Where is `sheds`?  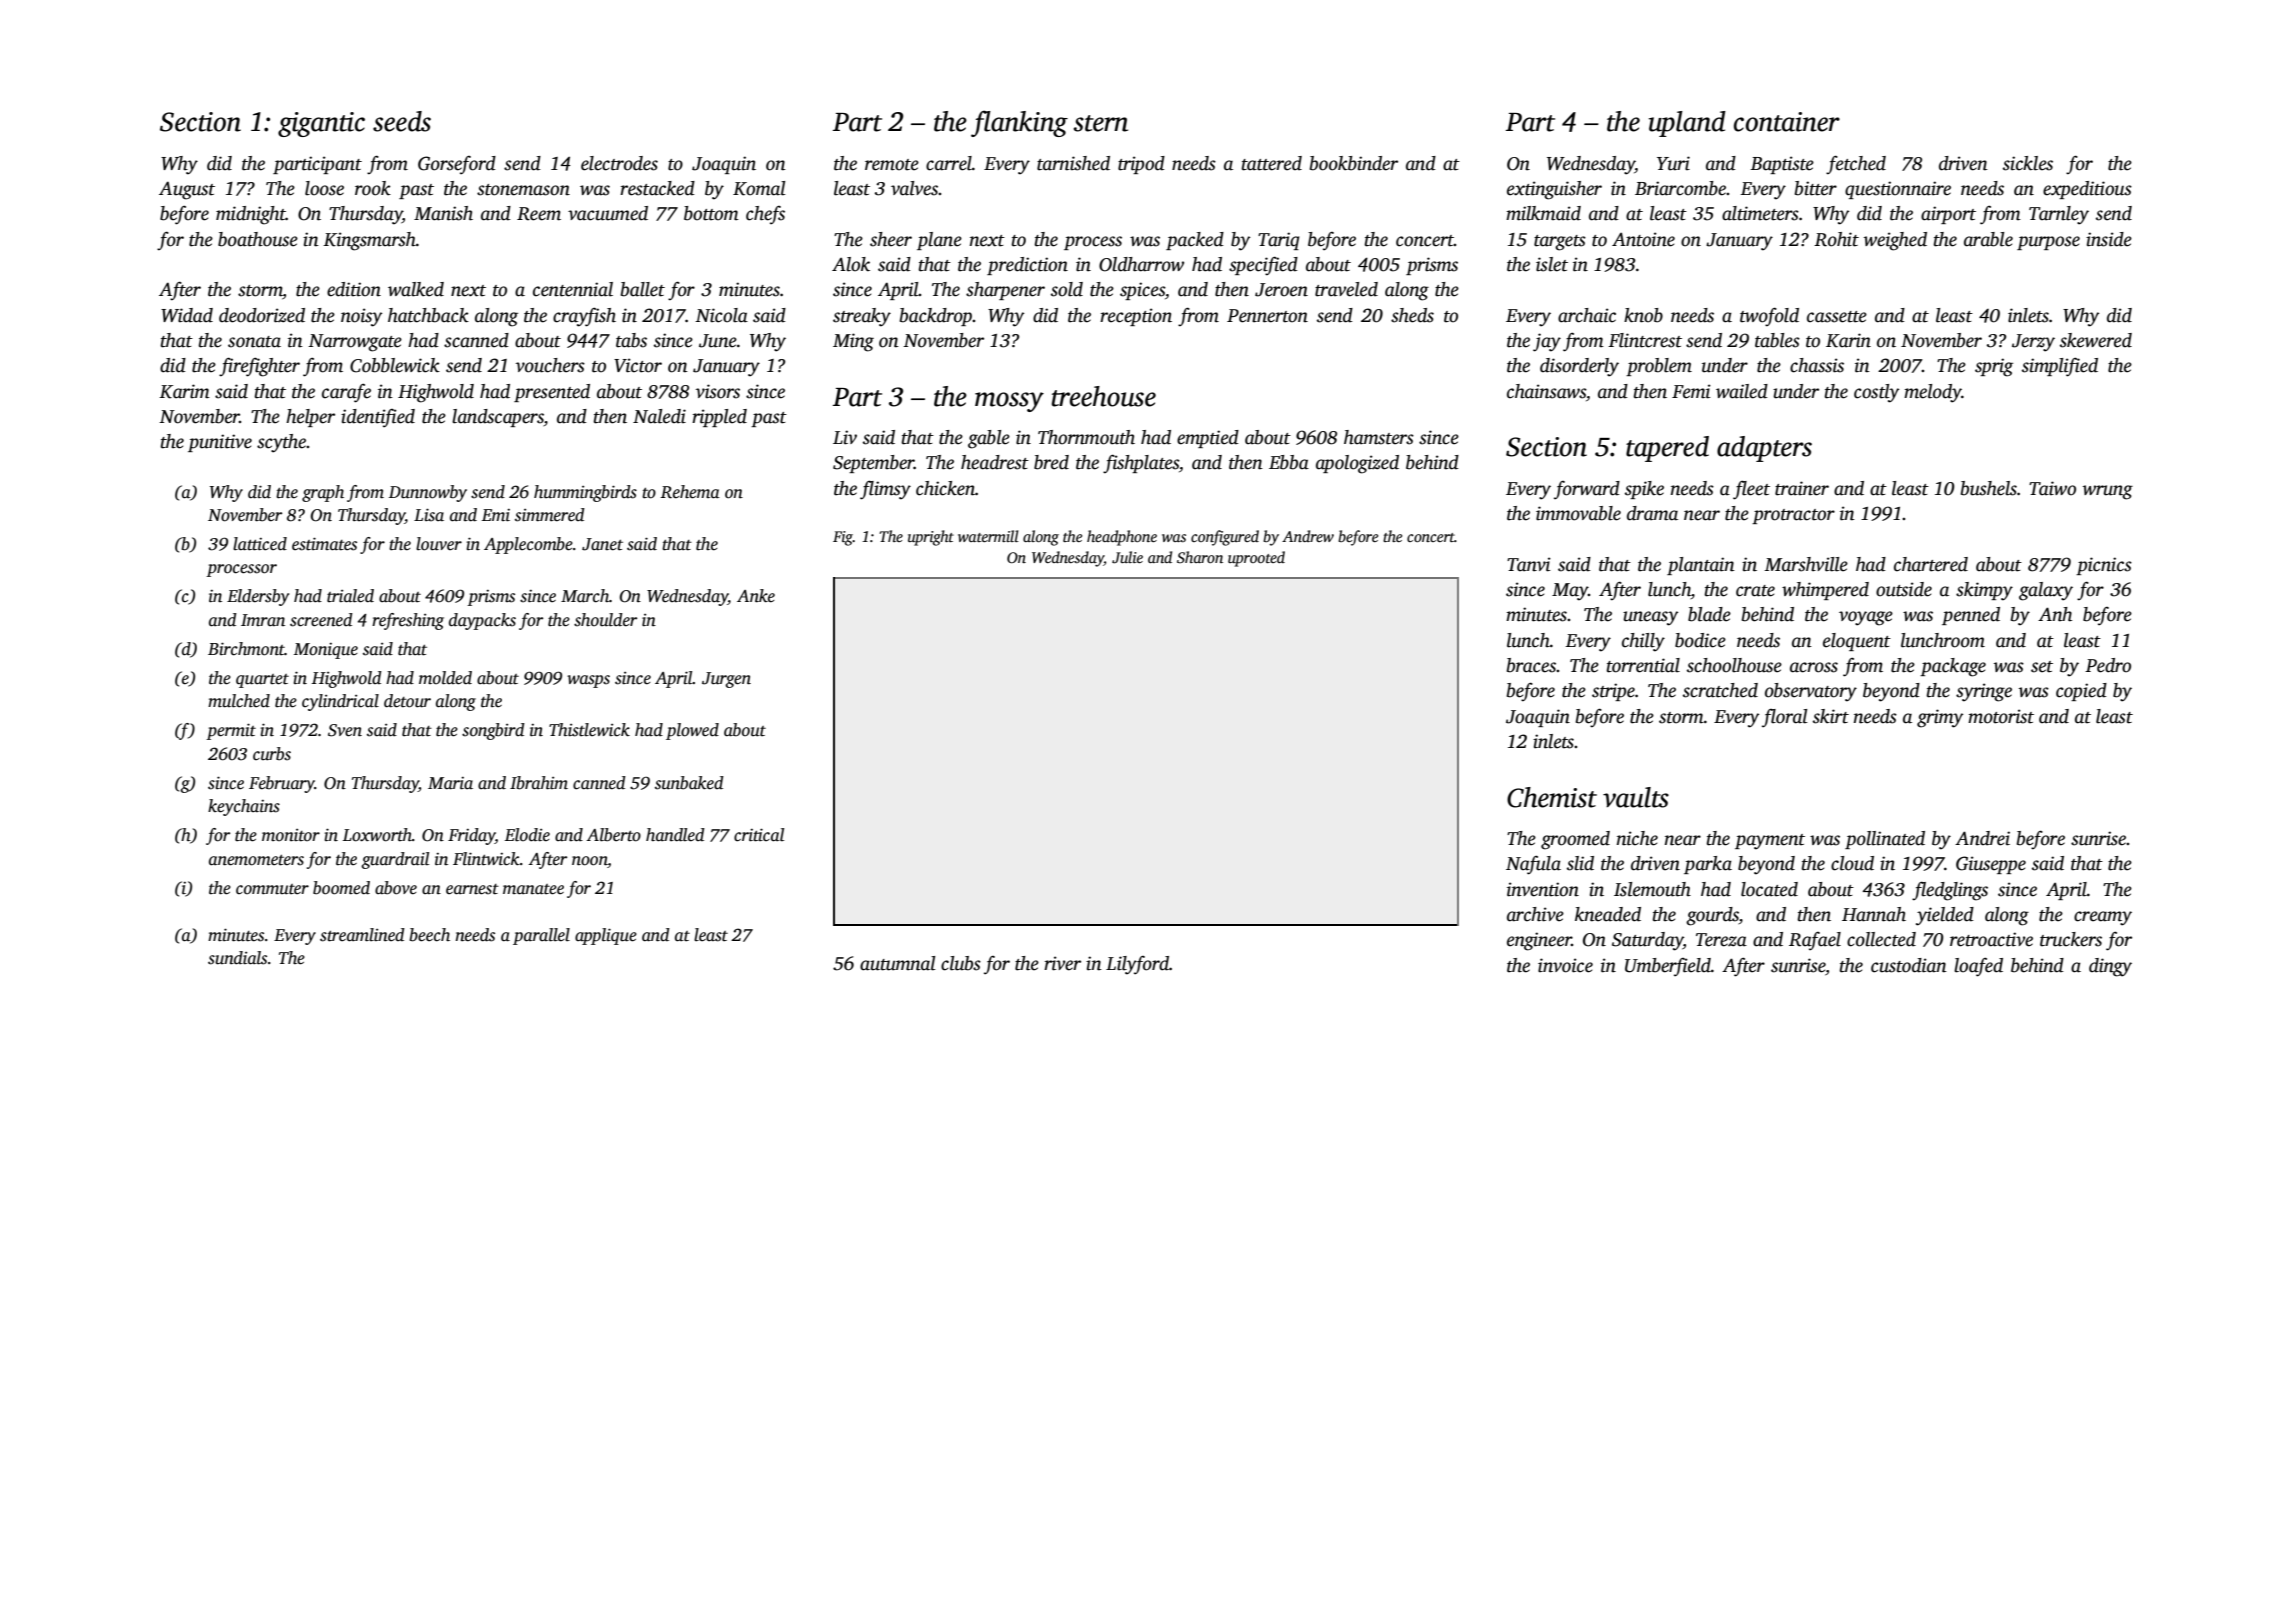 sheds is located at coordinates (1412, 315).
